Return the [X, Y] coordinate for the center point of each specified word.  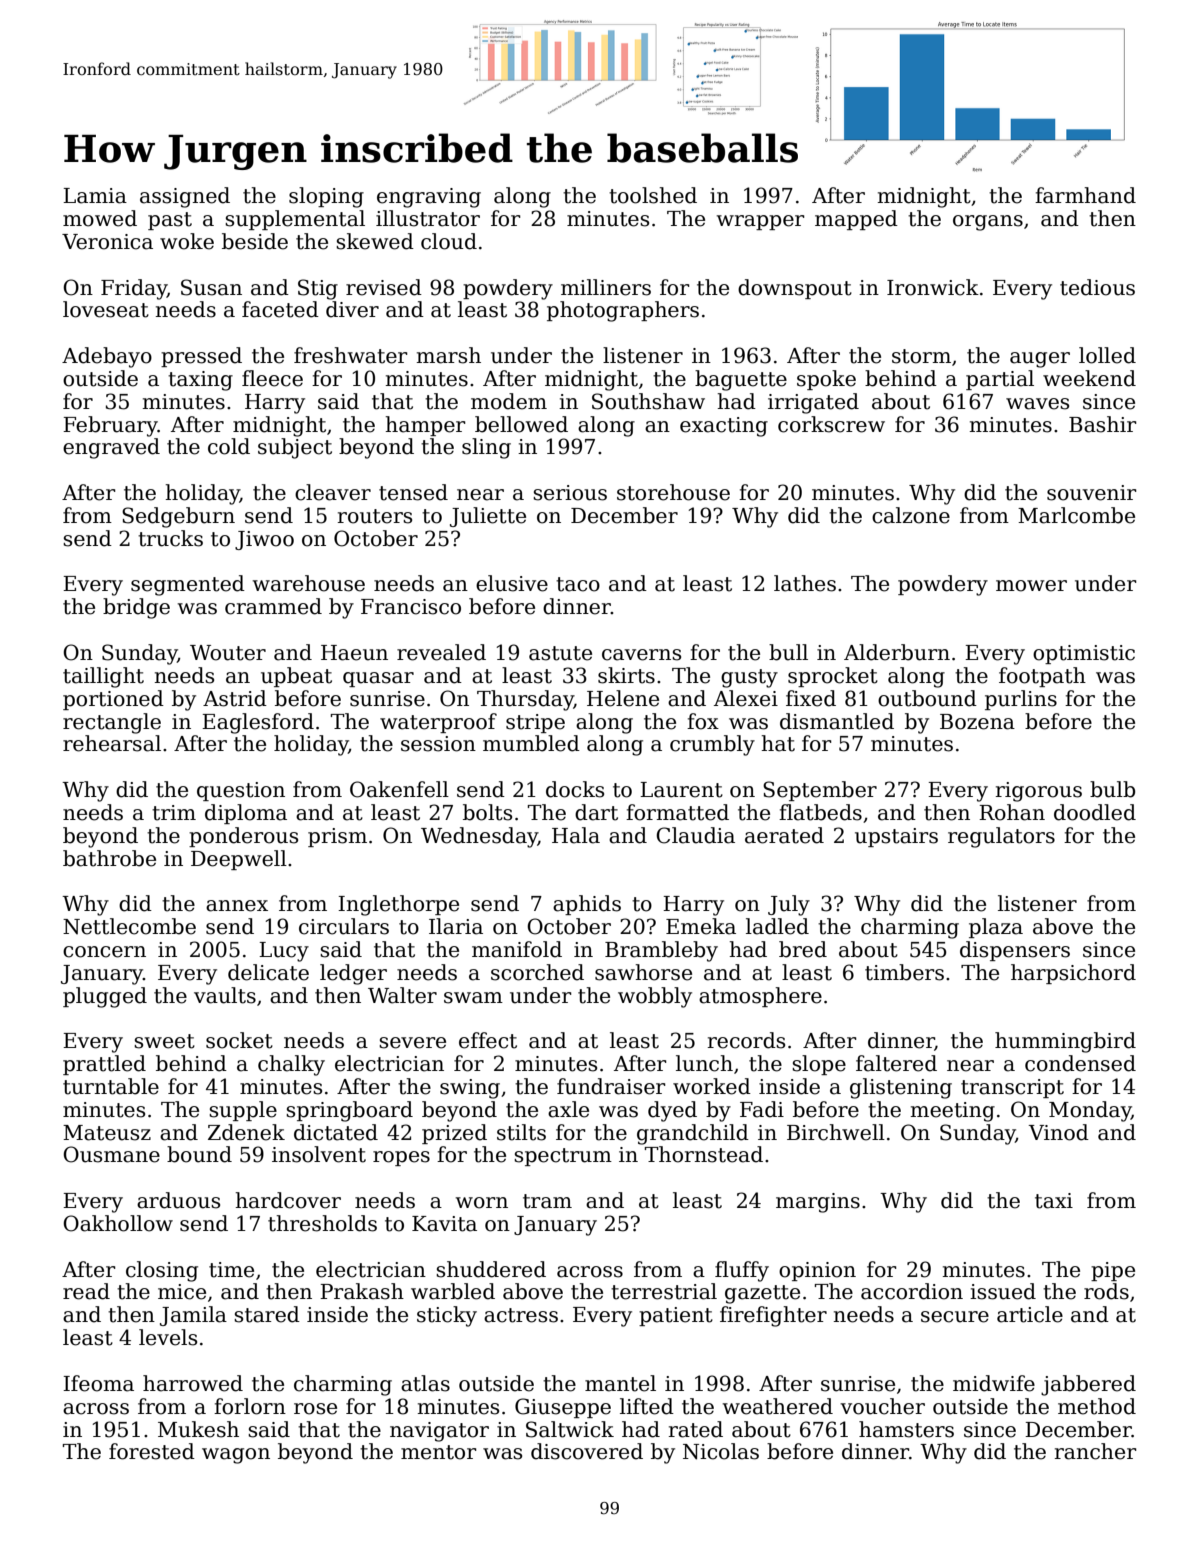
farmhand [1085, 195]
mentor [439, 1452]
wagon [236, 1456]
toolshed [653, 195]
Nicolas [721, 1451]
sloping [326, 197]
